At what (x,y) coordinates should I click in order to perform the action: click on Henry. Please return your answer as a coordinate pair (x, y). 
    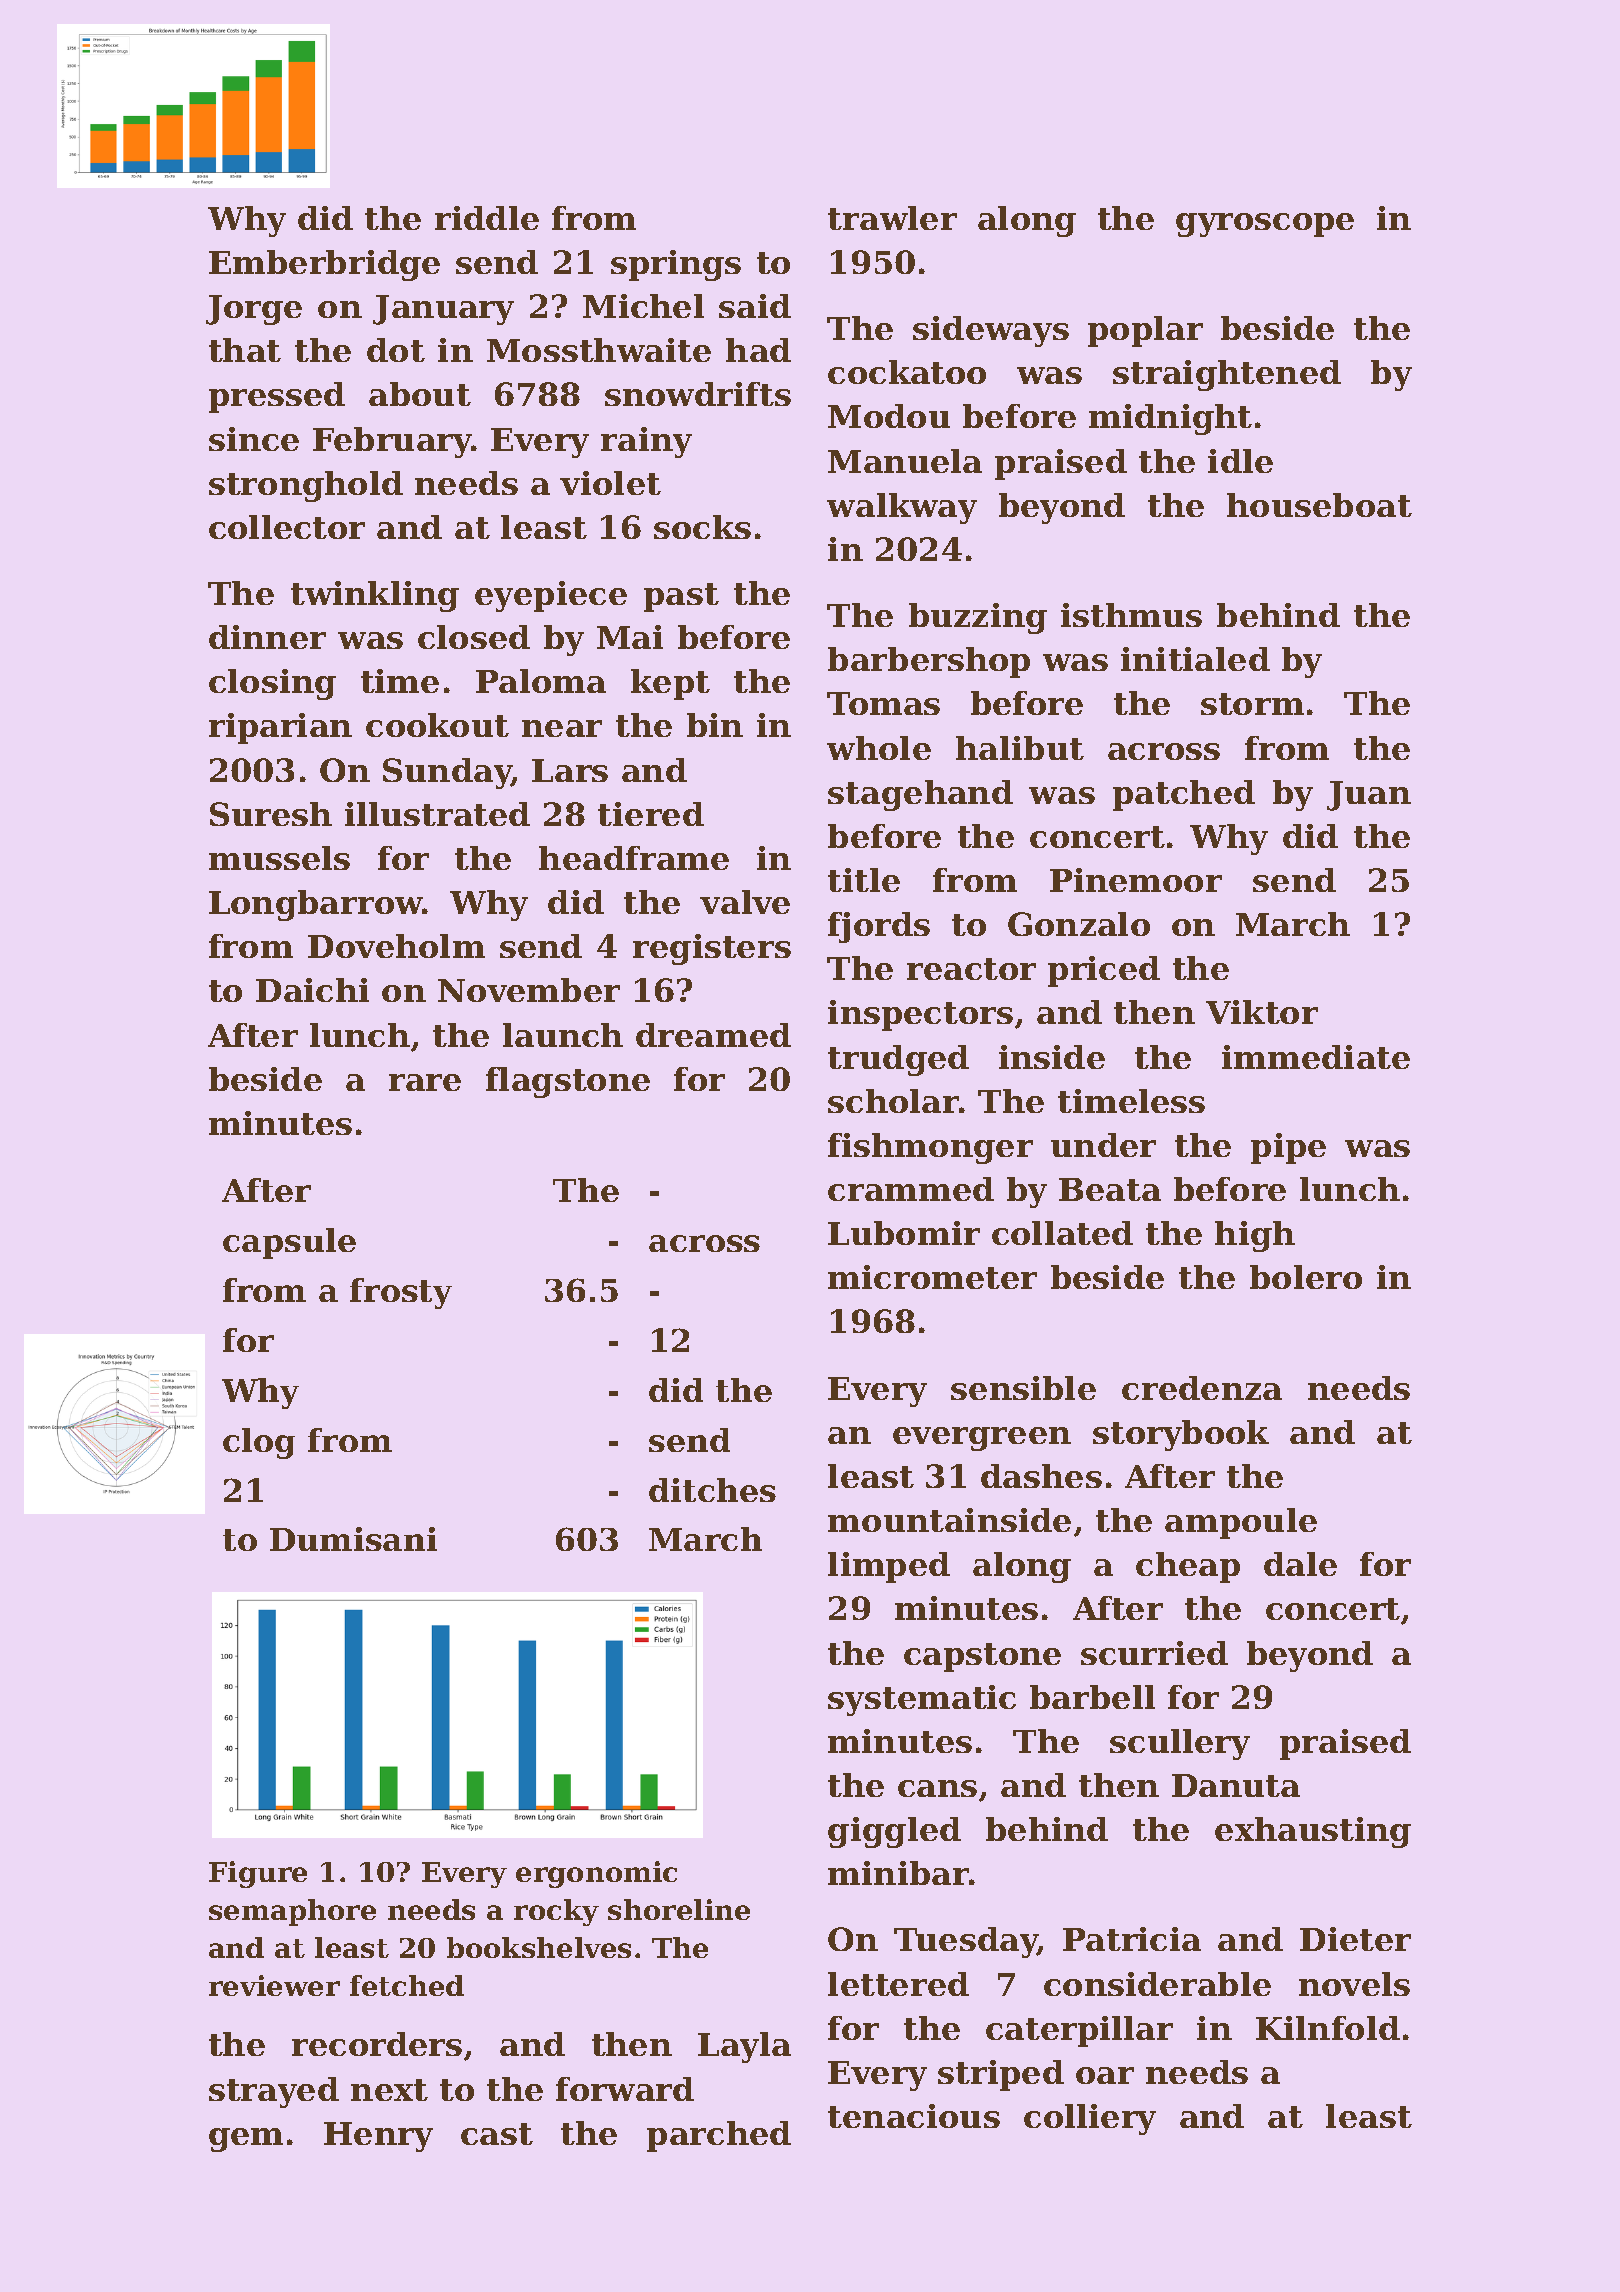
    Looking at the image, I should click on (378, 2137).
